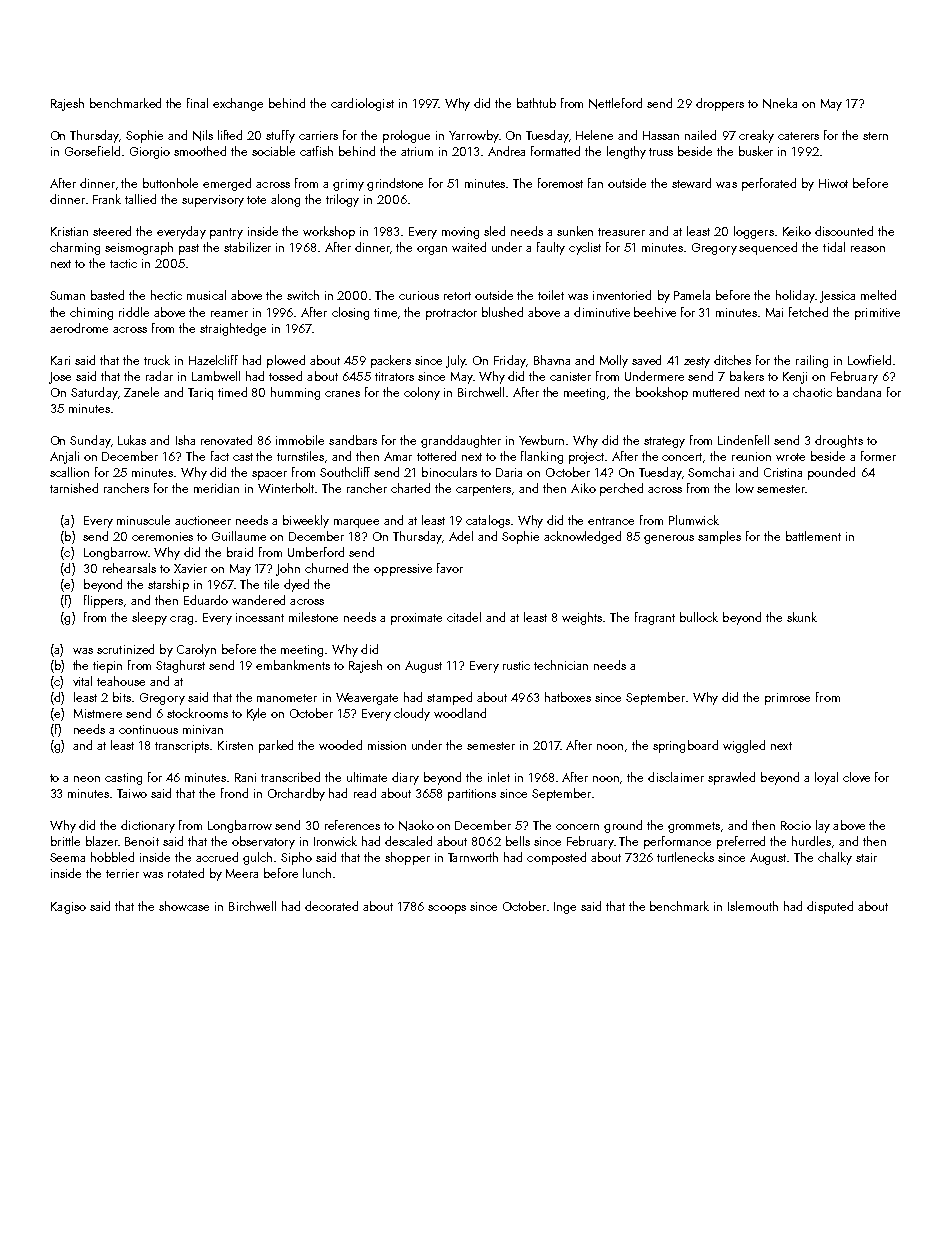 Image resolution: width=952 pixels, height=1233 pixels. What do you see at coordinates (184, 906) in the screenshot?
I see `showcase` at bounding box center [184, 906].
